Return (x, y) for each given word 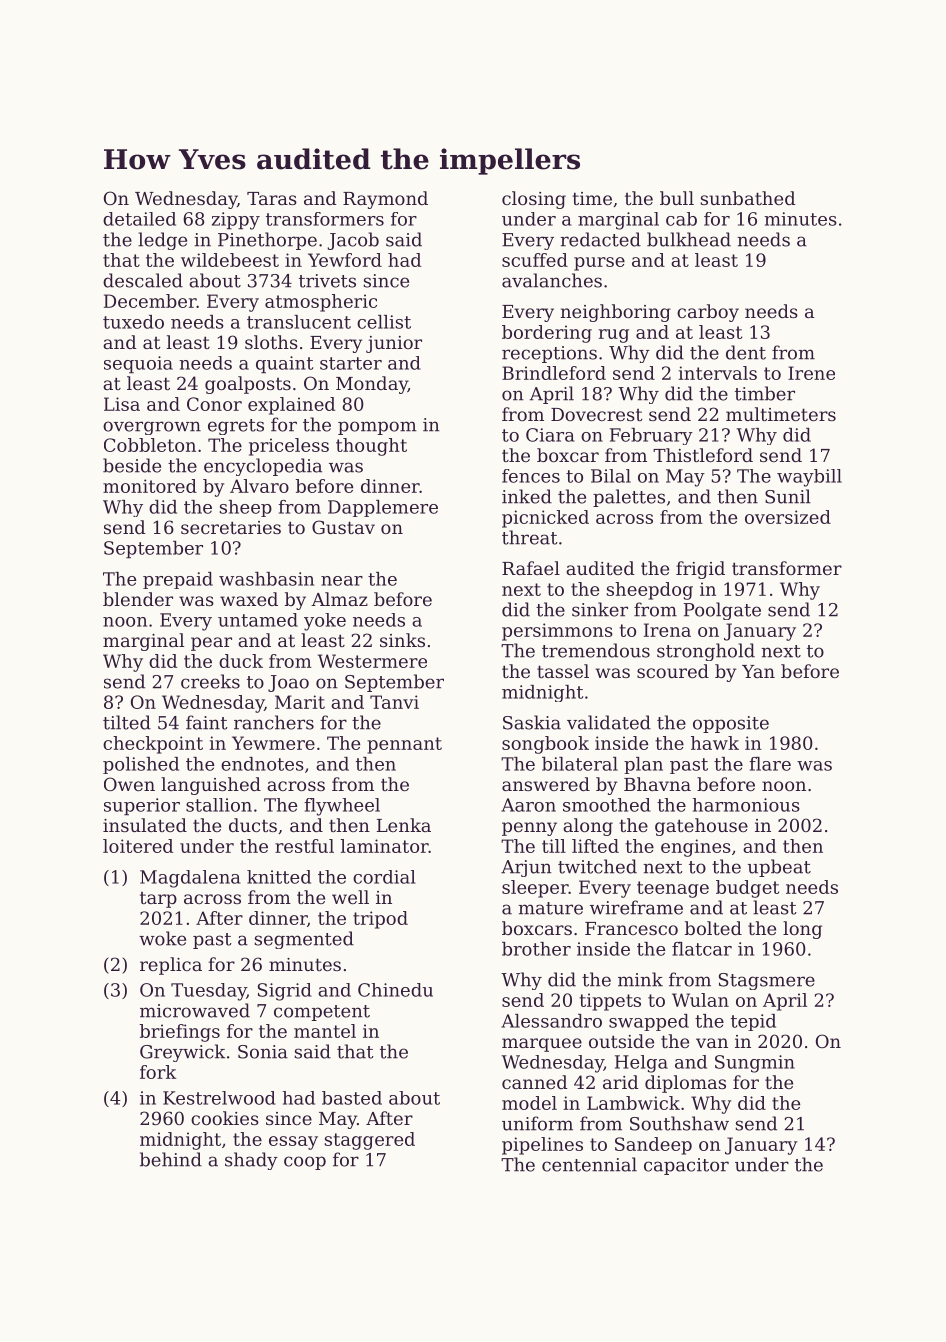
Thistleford (703, 455)
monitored (150, 486)
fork (158, 1072)
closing (534, 200)
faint (207, 722)
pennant (404, 745)
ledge (162, 241)
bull (677, 198)
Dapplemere (383, 508)
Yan (758, 671)
